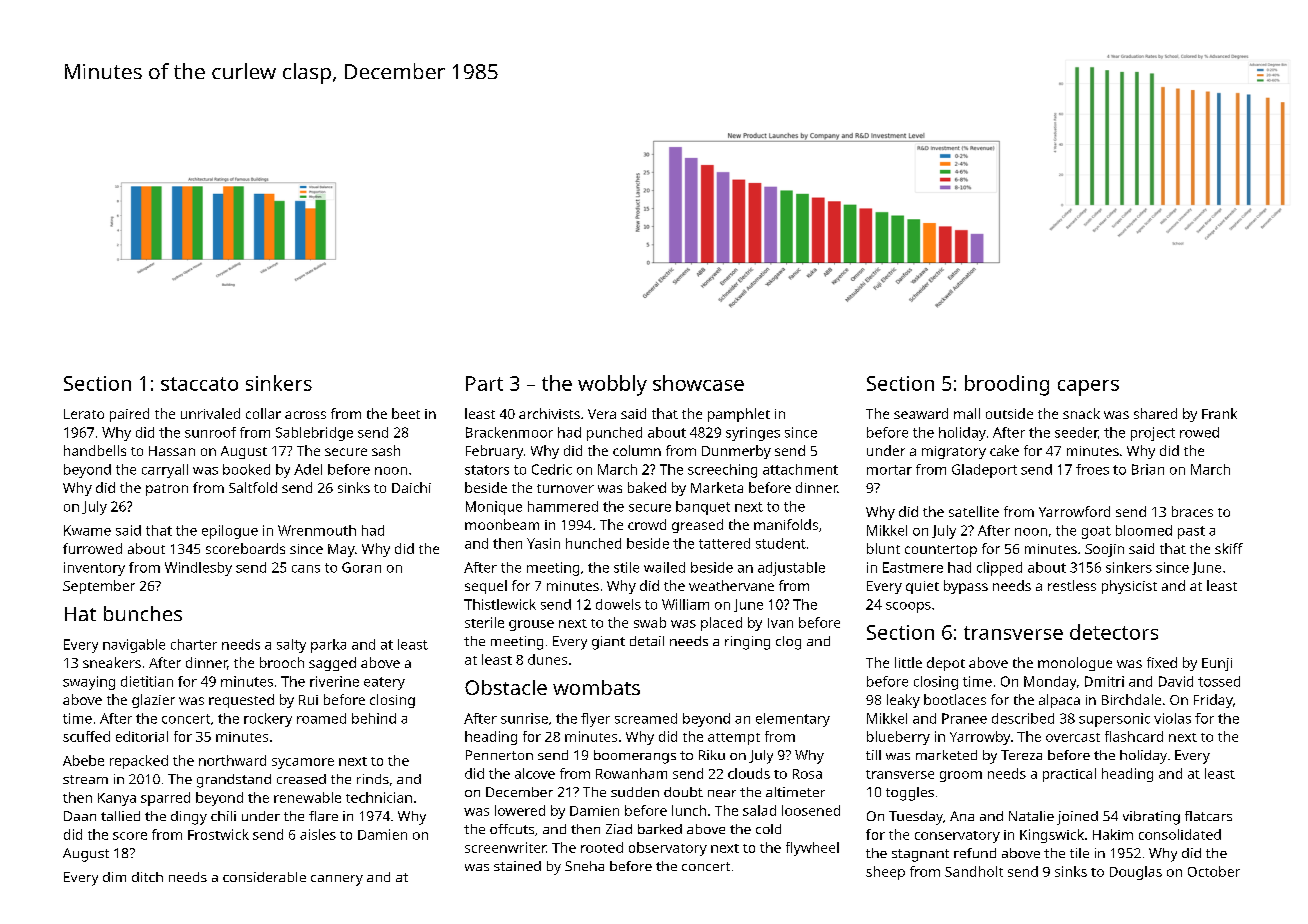  What do you see at coordinates (1148, 469) in the document?
I see `Brian` at bounding box center [1148, 469].
